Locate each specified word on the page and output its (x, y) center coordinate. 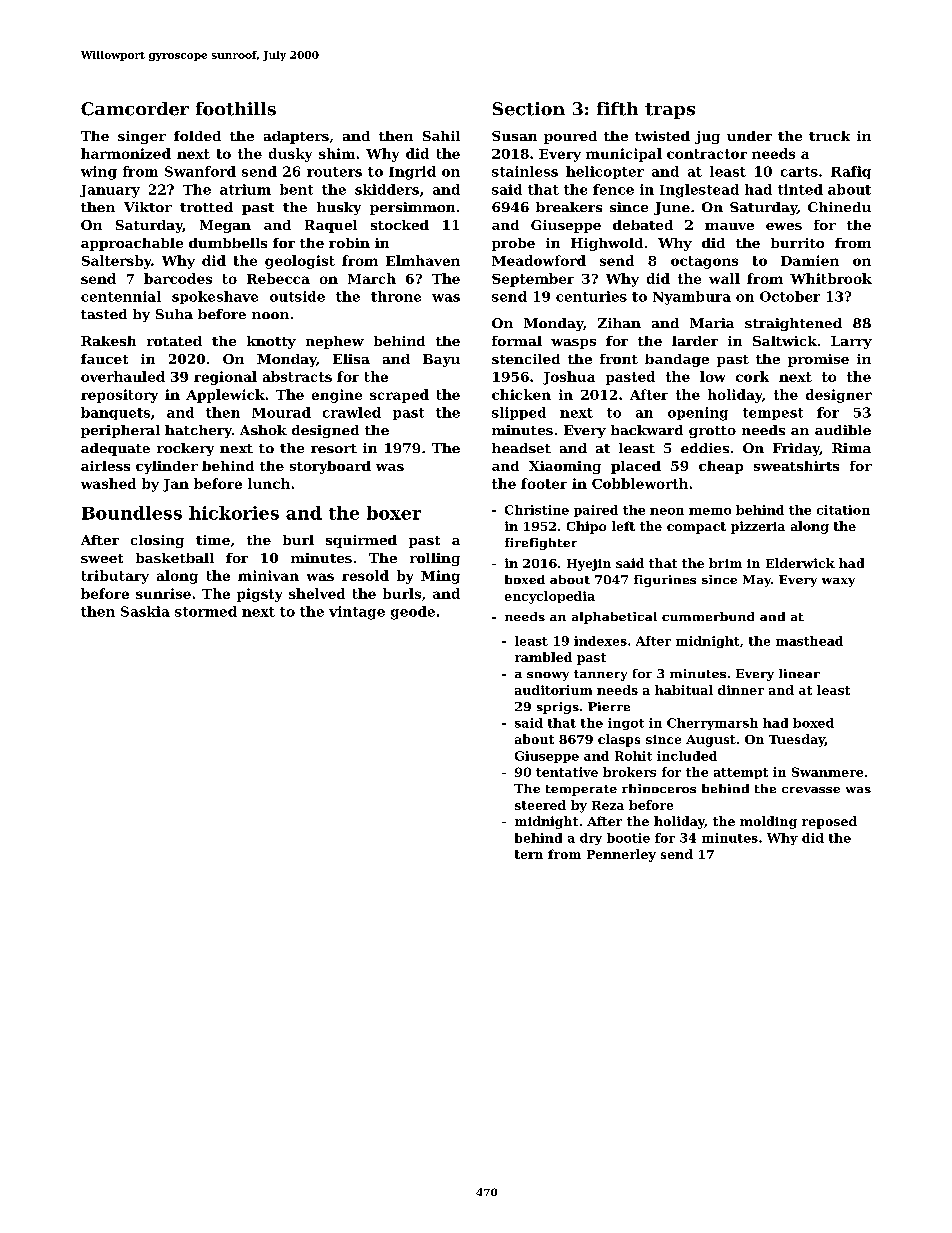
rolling (435, 559)
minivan (268, 575)
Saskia (145, 611)
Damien (810, 260)
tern (529, 854)
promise (818, 360)
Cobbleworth (640, 483)
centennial (121, 296)
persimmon (412, 208)
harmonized (126, 153)
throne (396, 296)
